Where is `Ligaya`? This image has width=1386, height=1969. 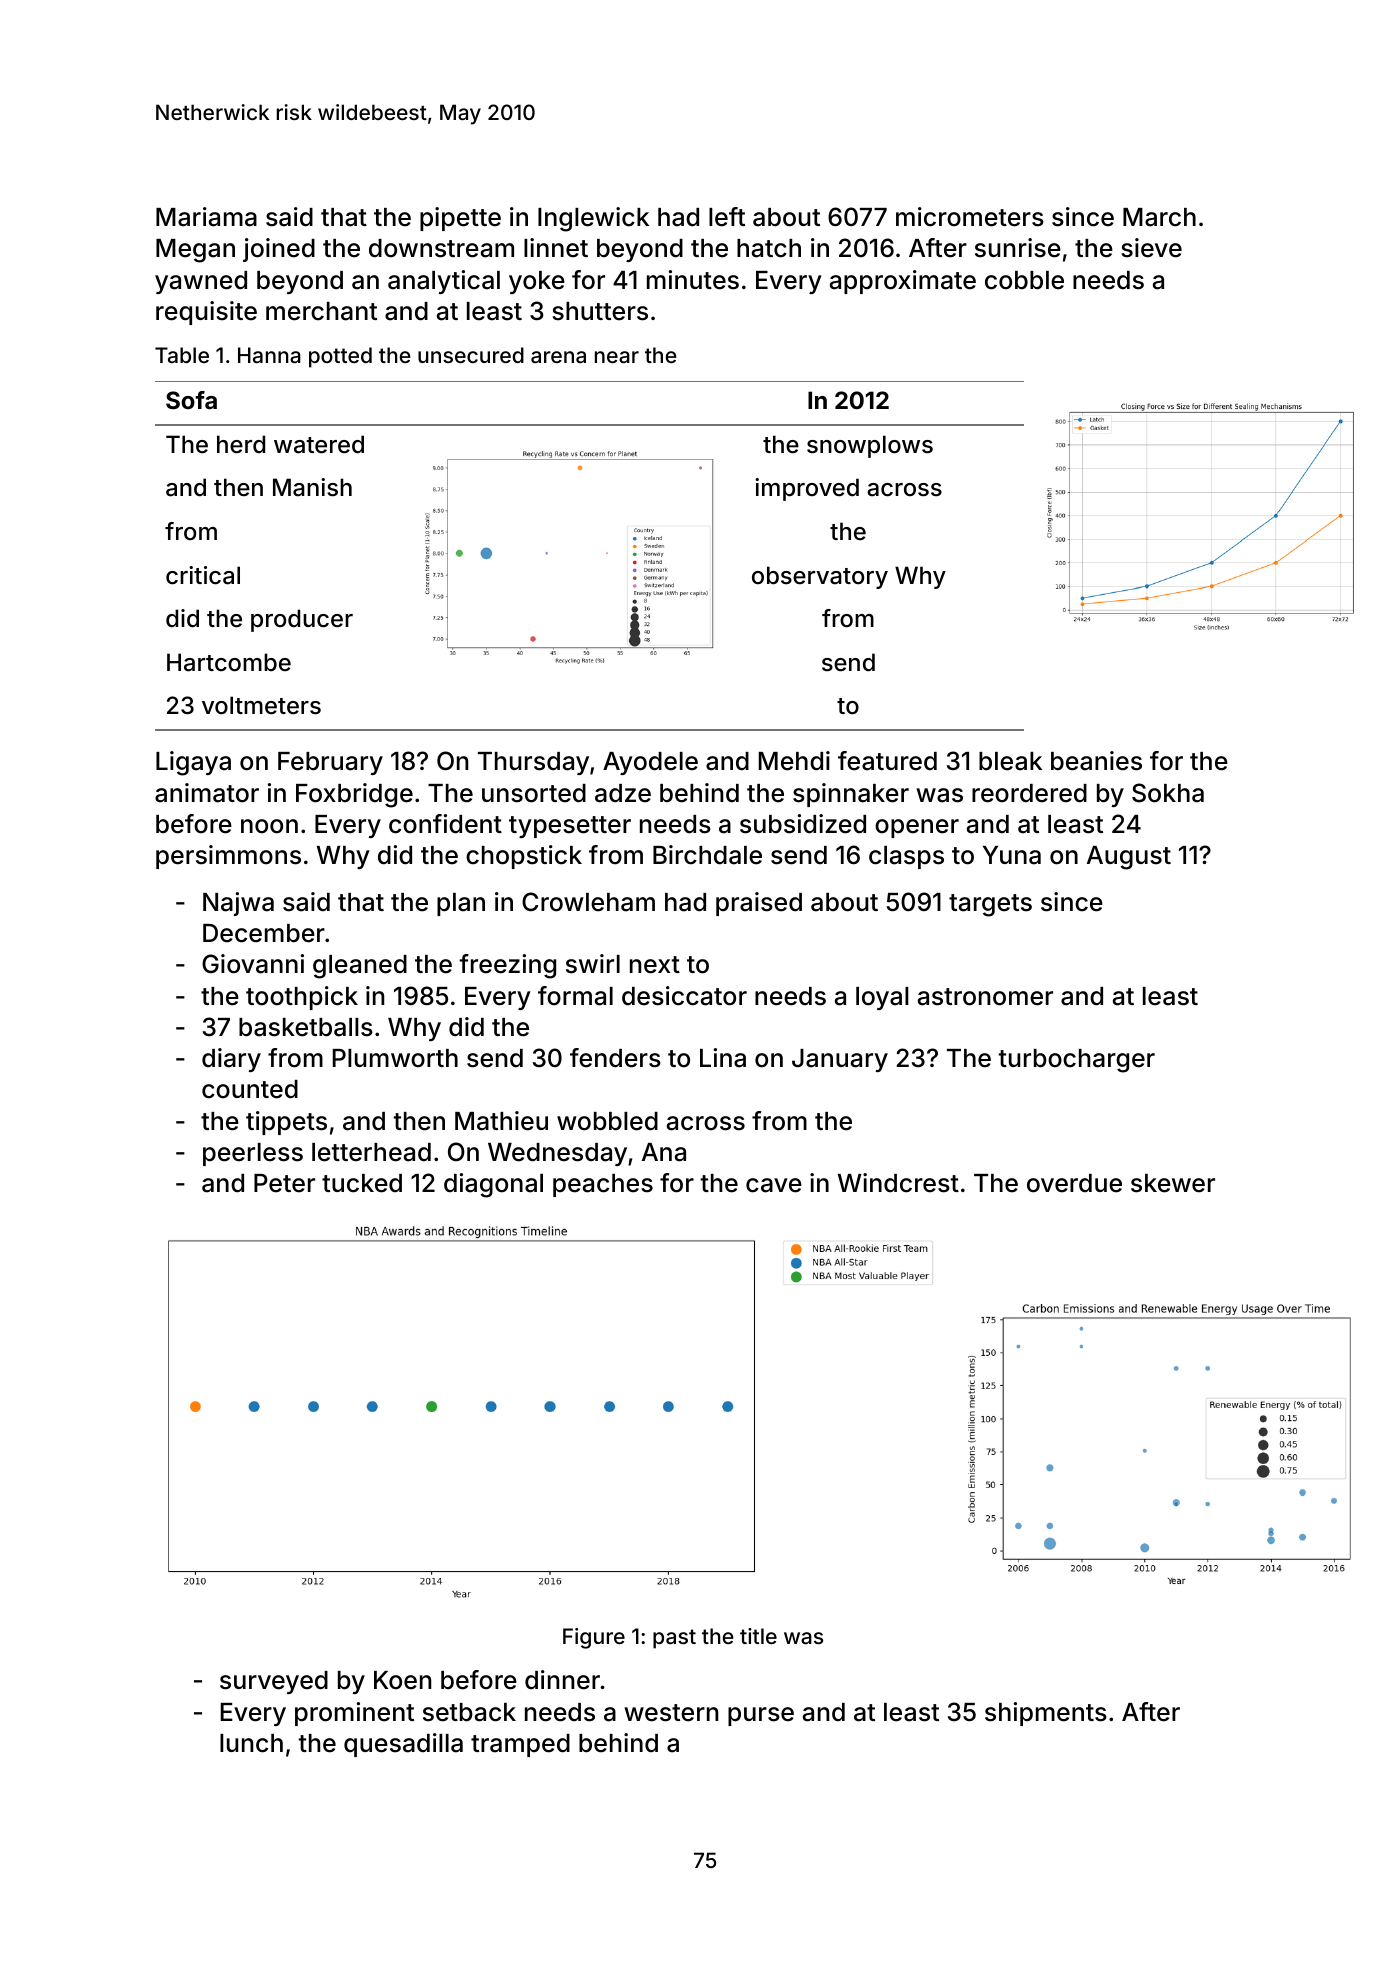 Ligaya is located at coordinates (193, 763).
